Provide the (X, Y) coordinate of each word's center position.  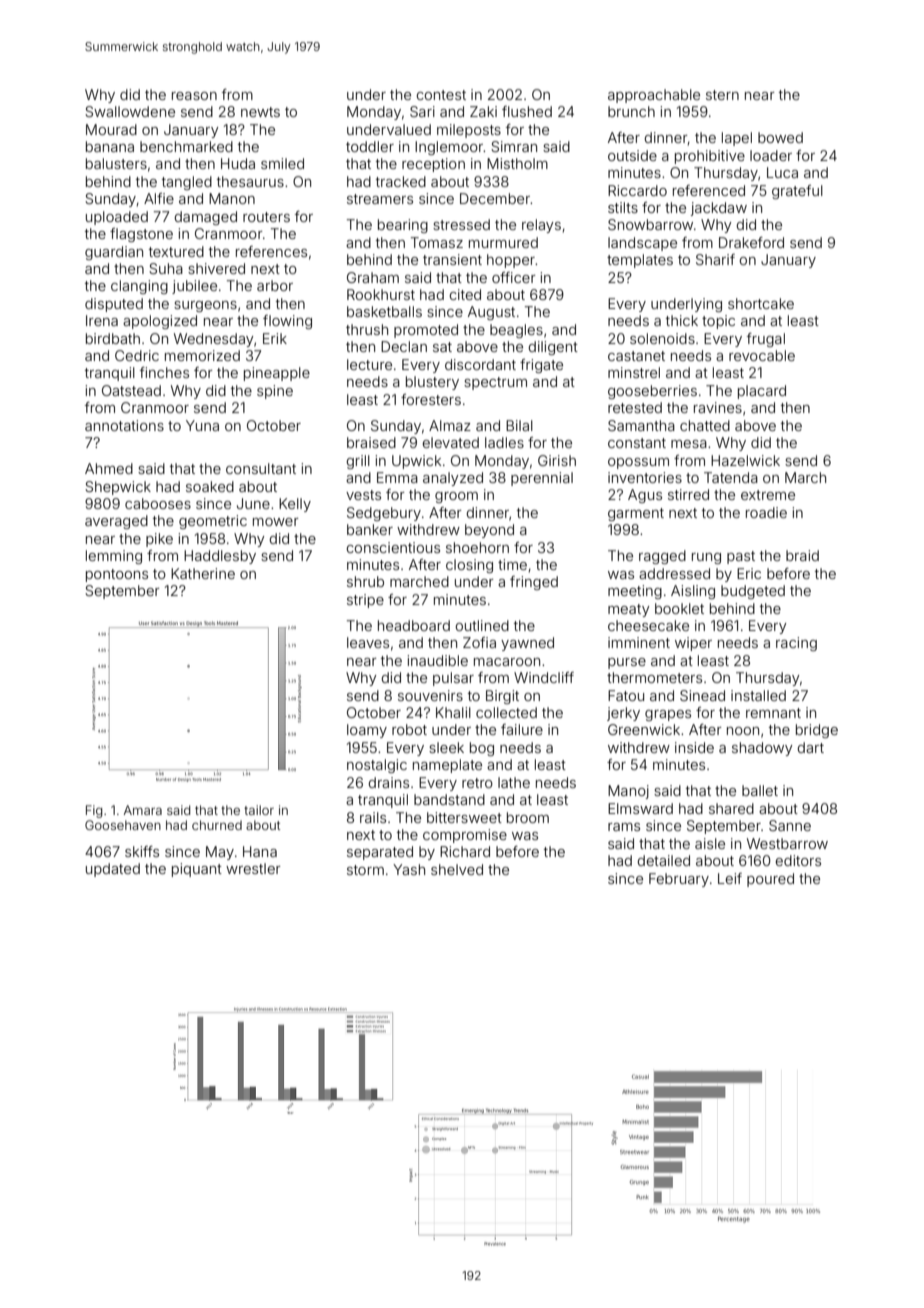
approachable (654, 96)
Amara (143, 810)
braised (371, 442)
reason (194, 96)
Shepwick (118, 488)
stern (722, 95)
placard (762, 392)
